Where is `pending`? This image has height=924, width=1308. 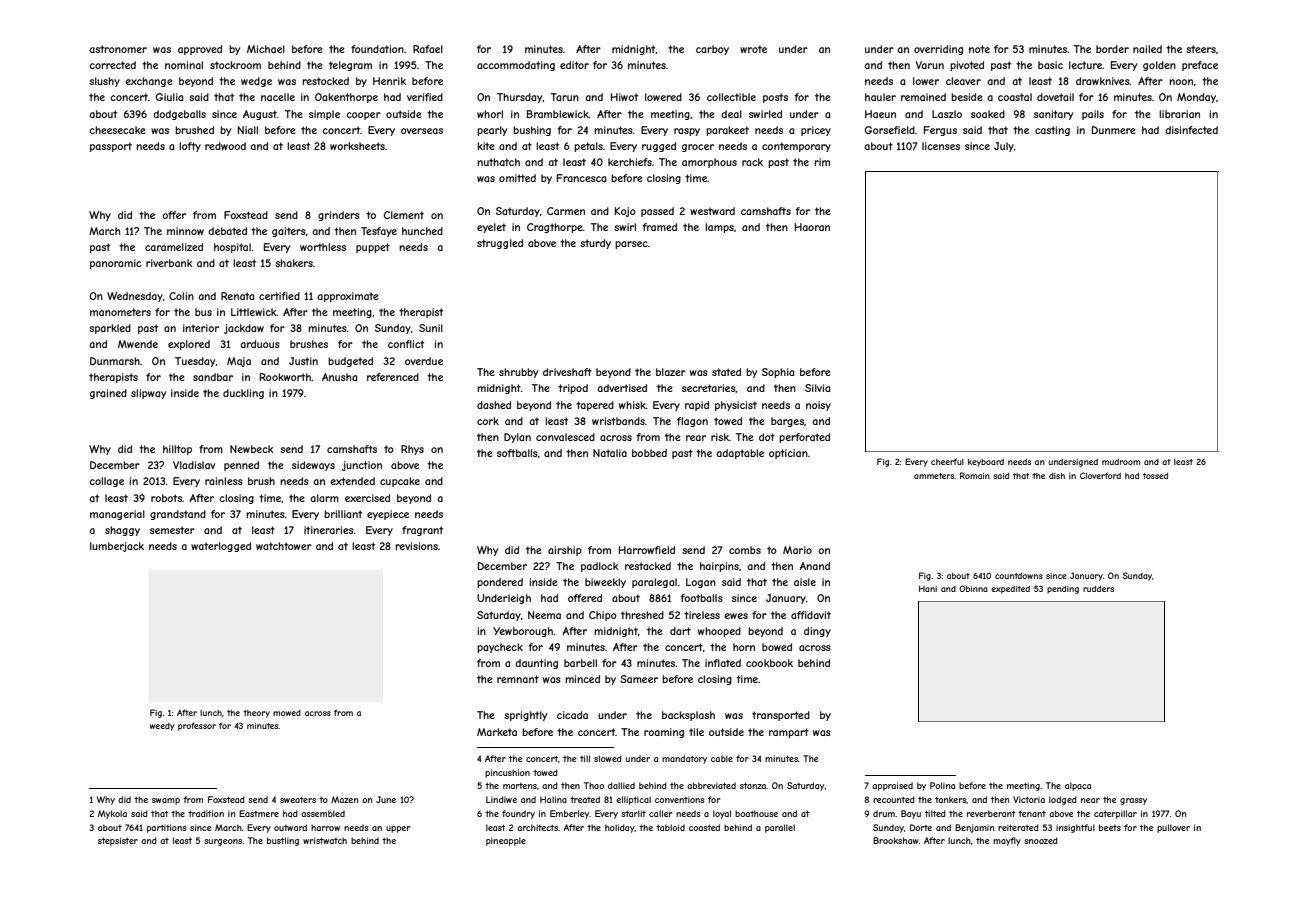 pending is located at coordinates (1063, 590).
